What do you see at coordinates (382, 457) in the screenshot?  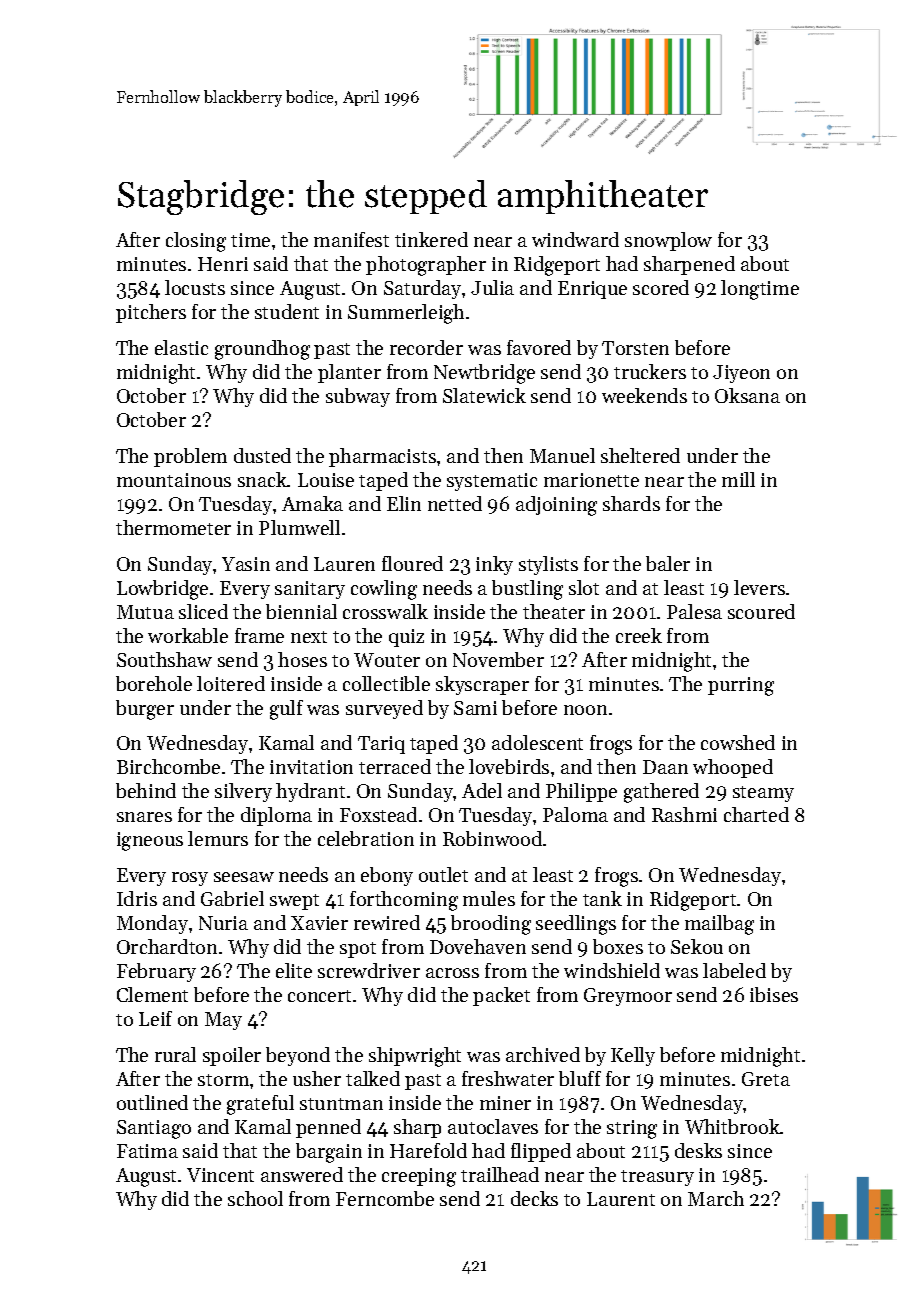 I see `pharmacists` at bounding box center [382, 457].
